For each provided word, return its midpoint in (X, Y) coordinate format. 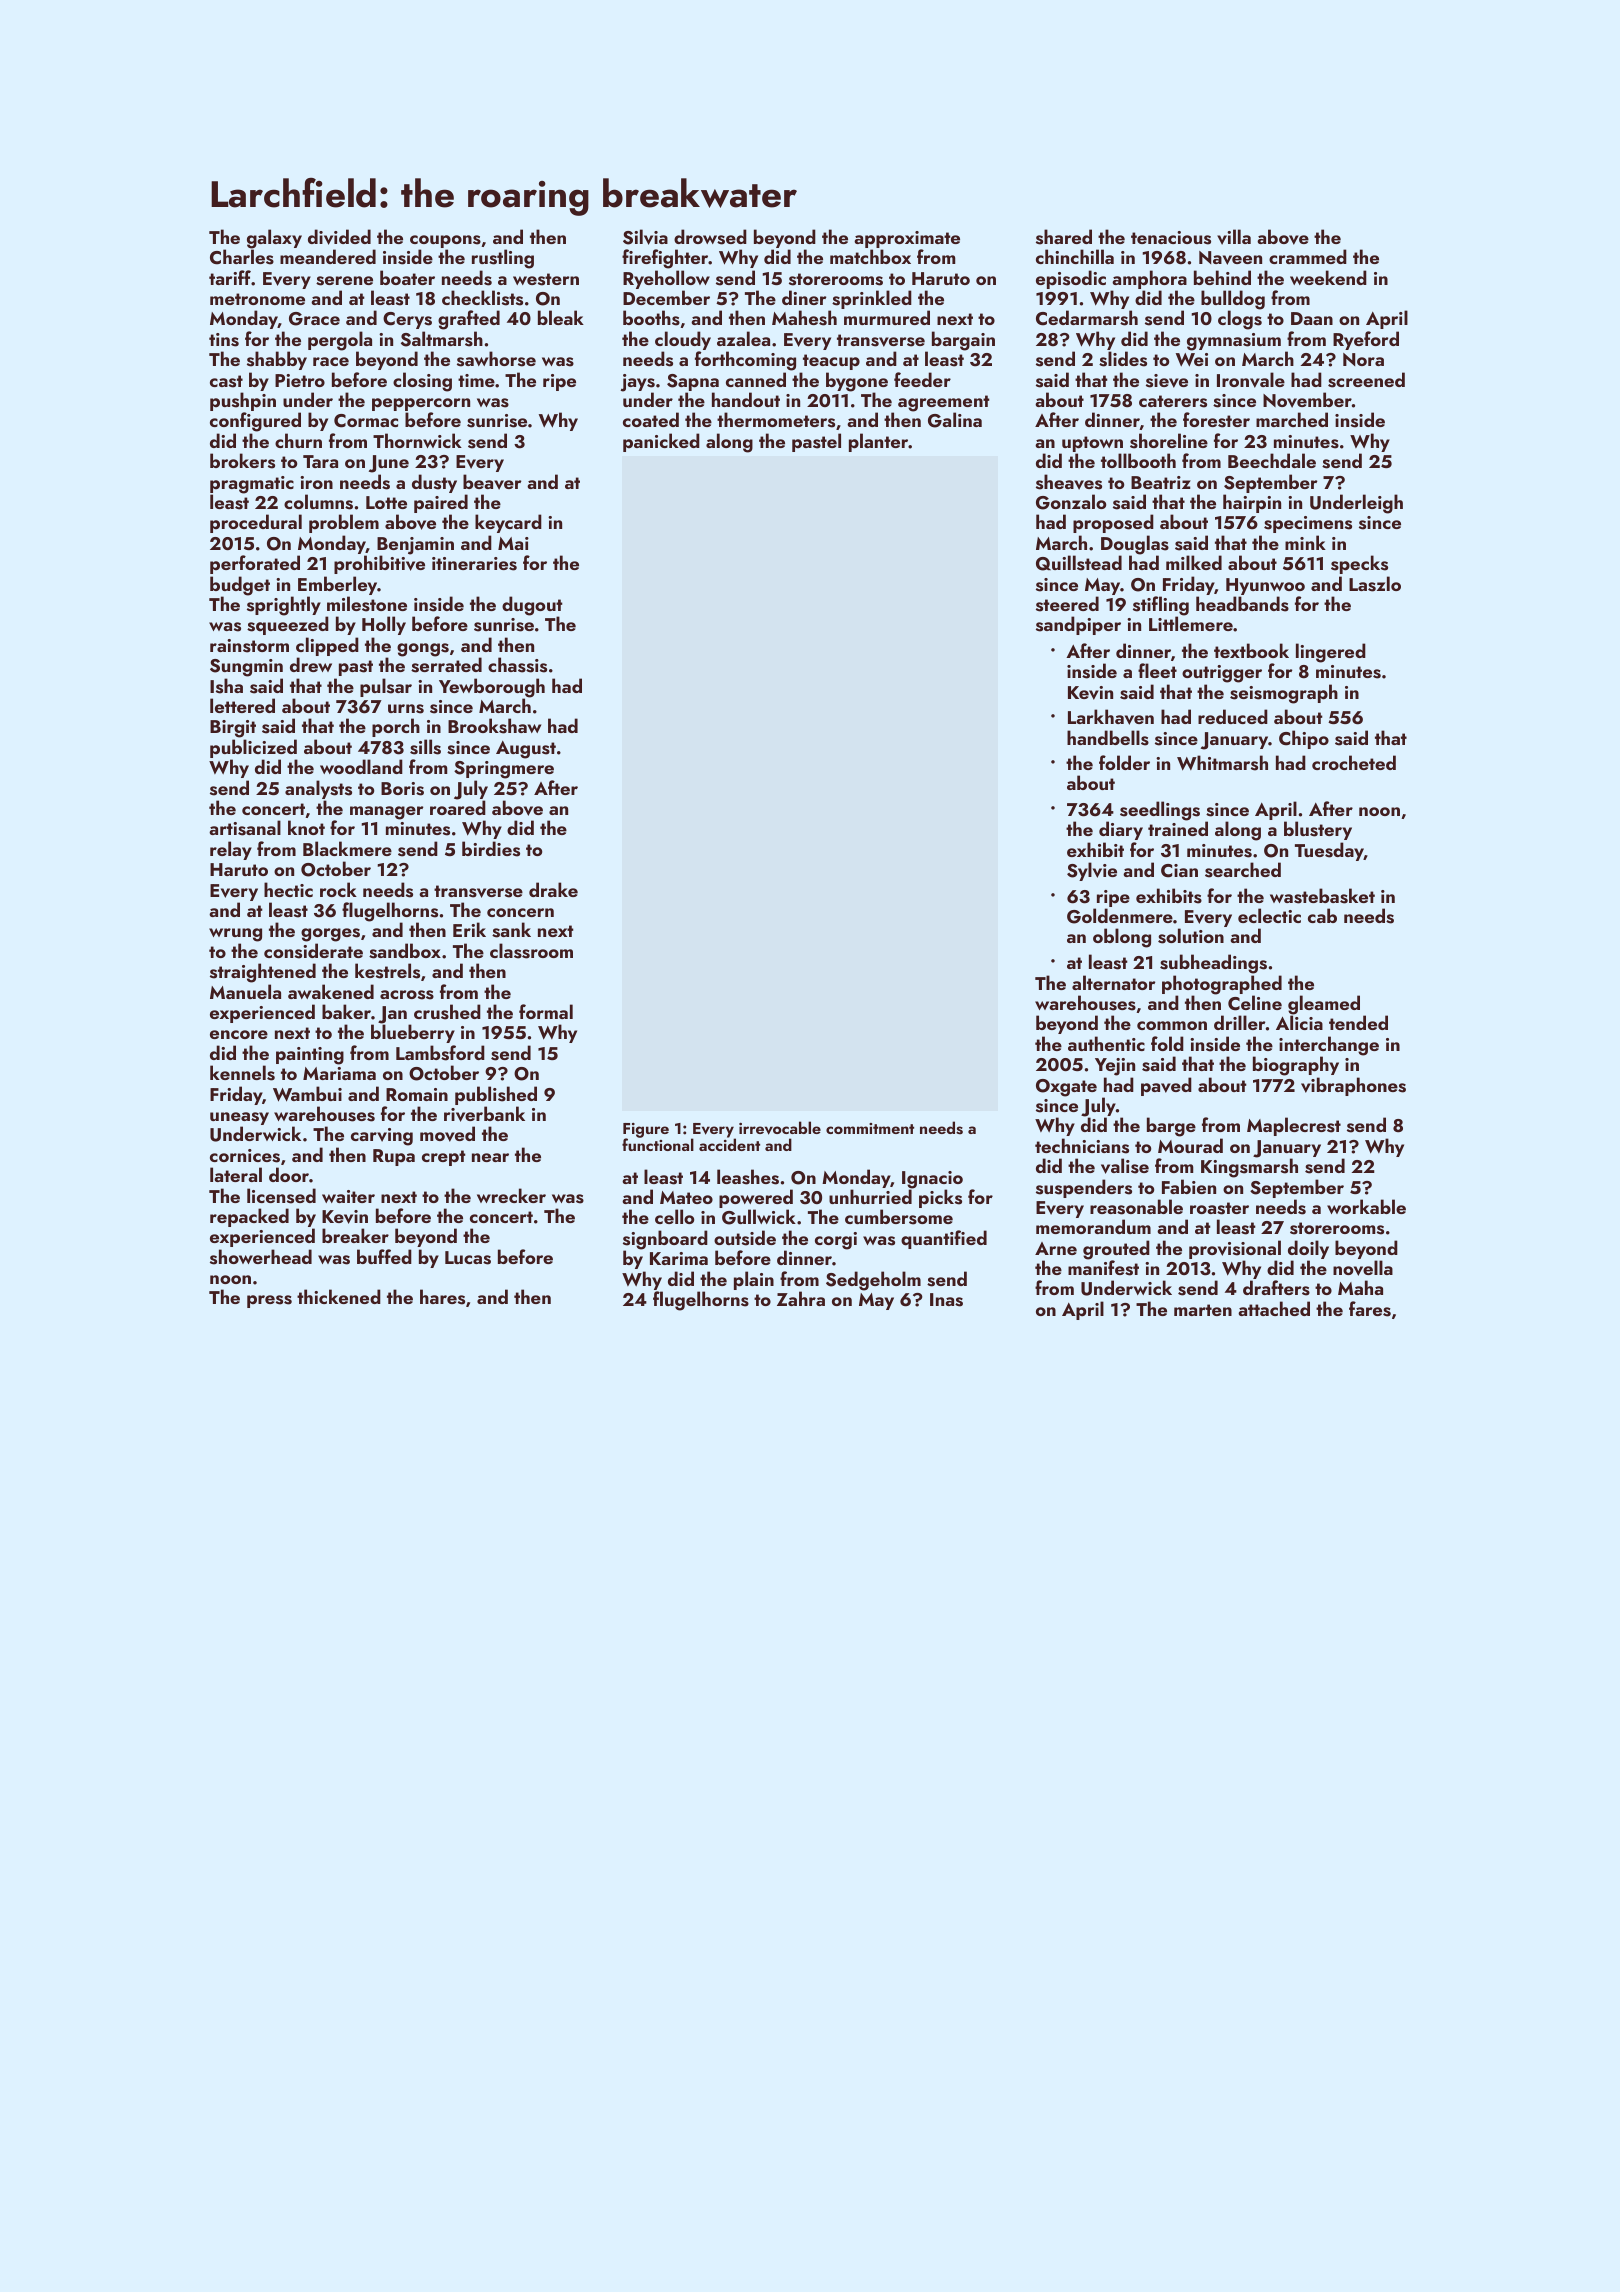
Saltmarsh (442, 339)
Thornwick (417, 440)
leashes (748, 1177)
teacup (831, 362)
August (526, 750)
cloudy (683, 340)
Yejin (1115, 1067)
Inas (946, 1300)
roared (458, 807)
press (269, 1301)
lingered (1331, 653)
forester (1216, 420)
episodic (1071, 279)
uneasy (239, 1118)
